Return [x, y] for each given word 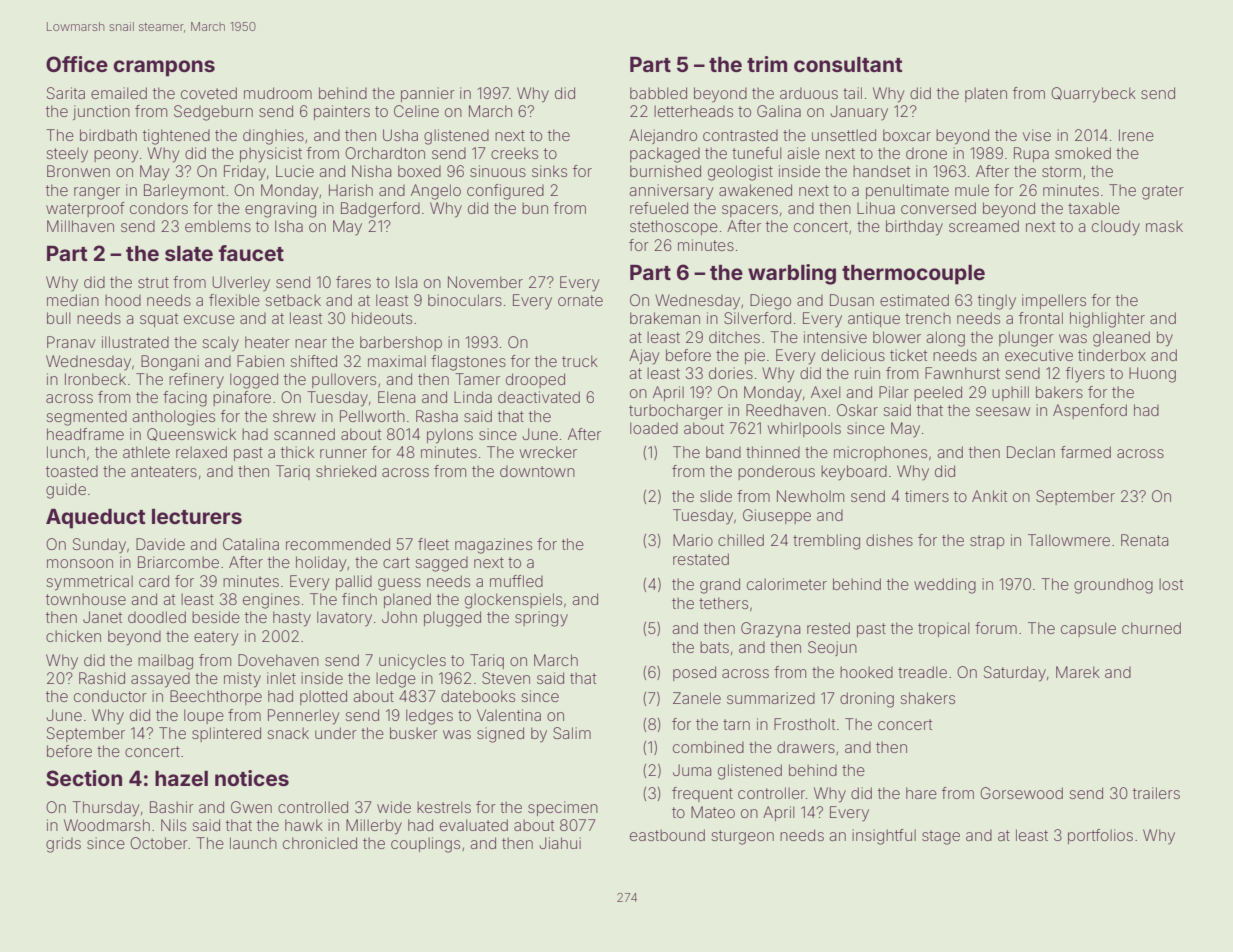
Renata [1144, 540]
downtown [537, 471]
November [485, 282]
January [859, 113]
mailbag [165, 662]
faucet [251, 253]
